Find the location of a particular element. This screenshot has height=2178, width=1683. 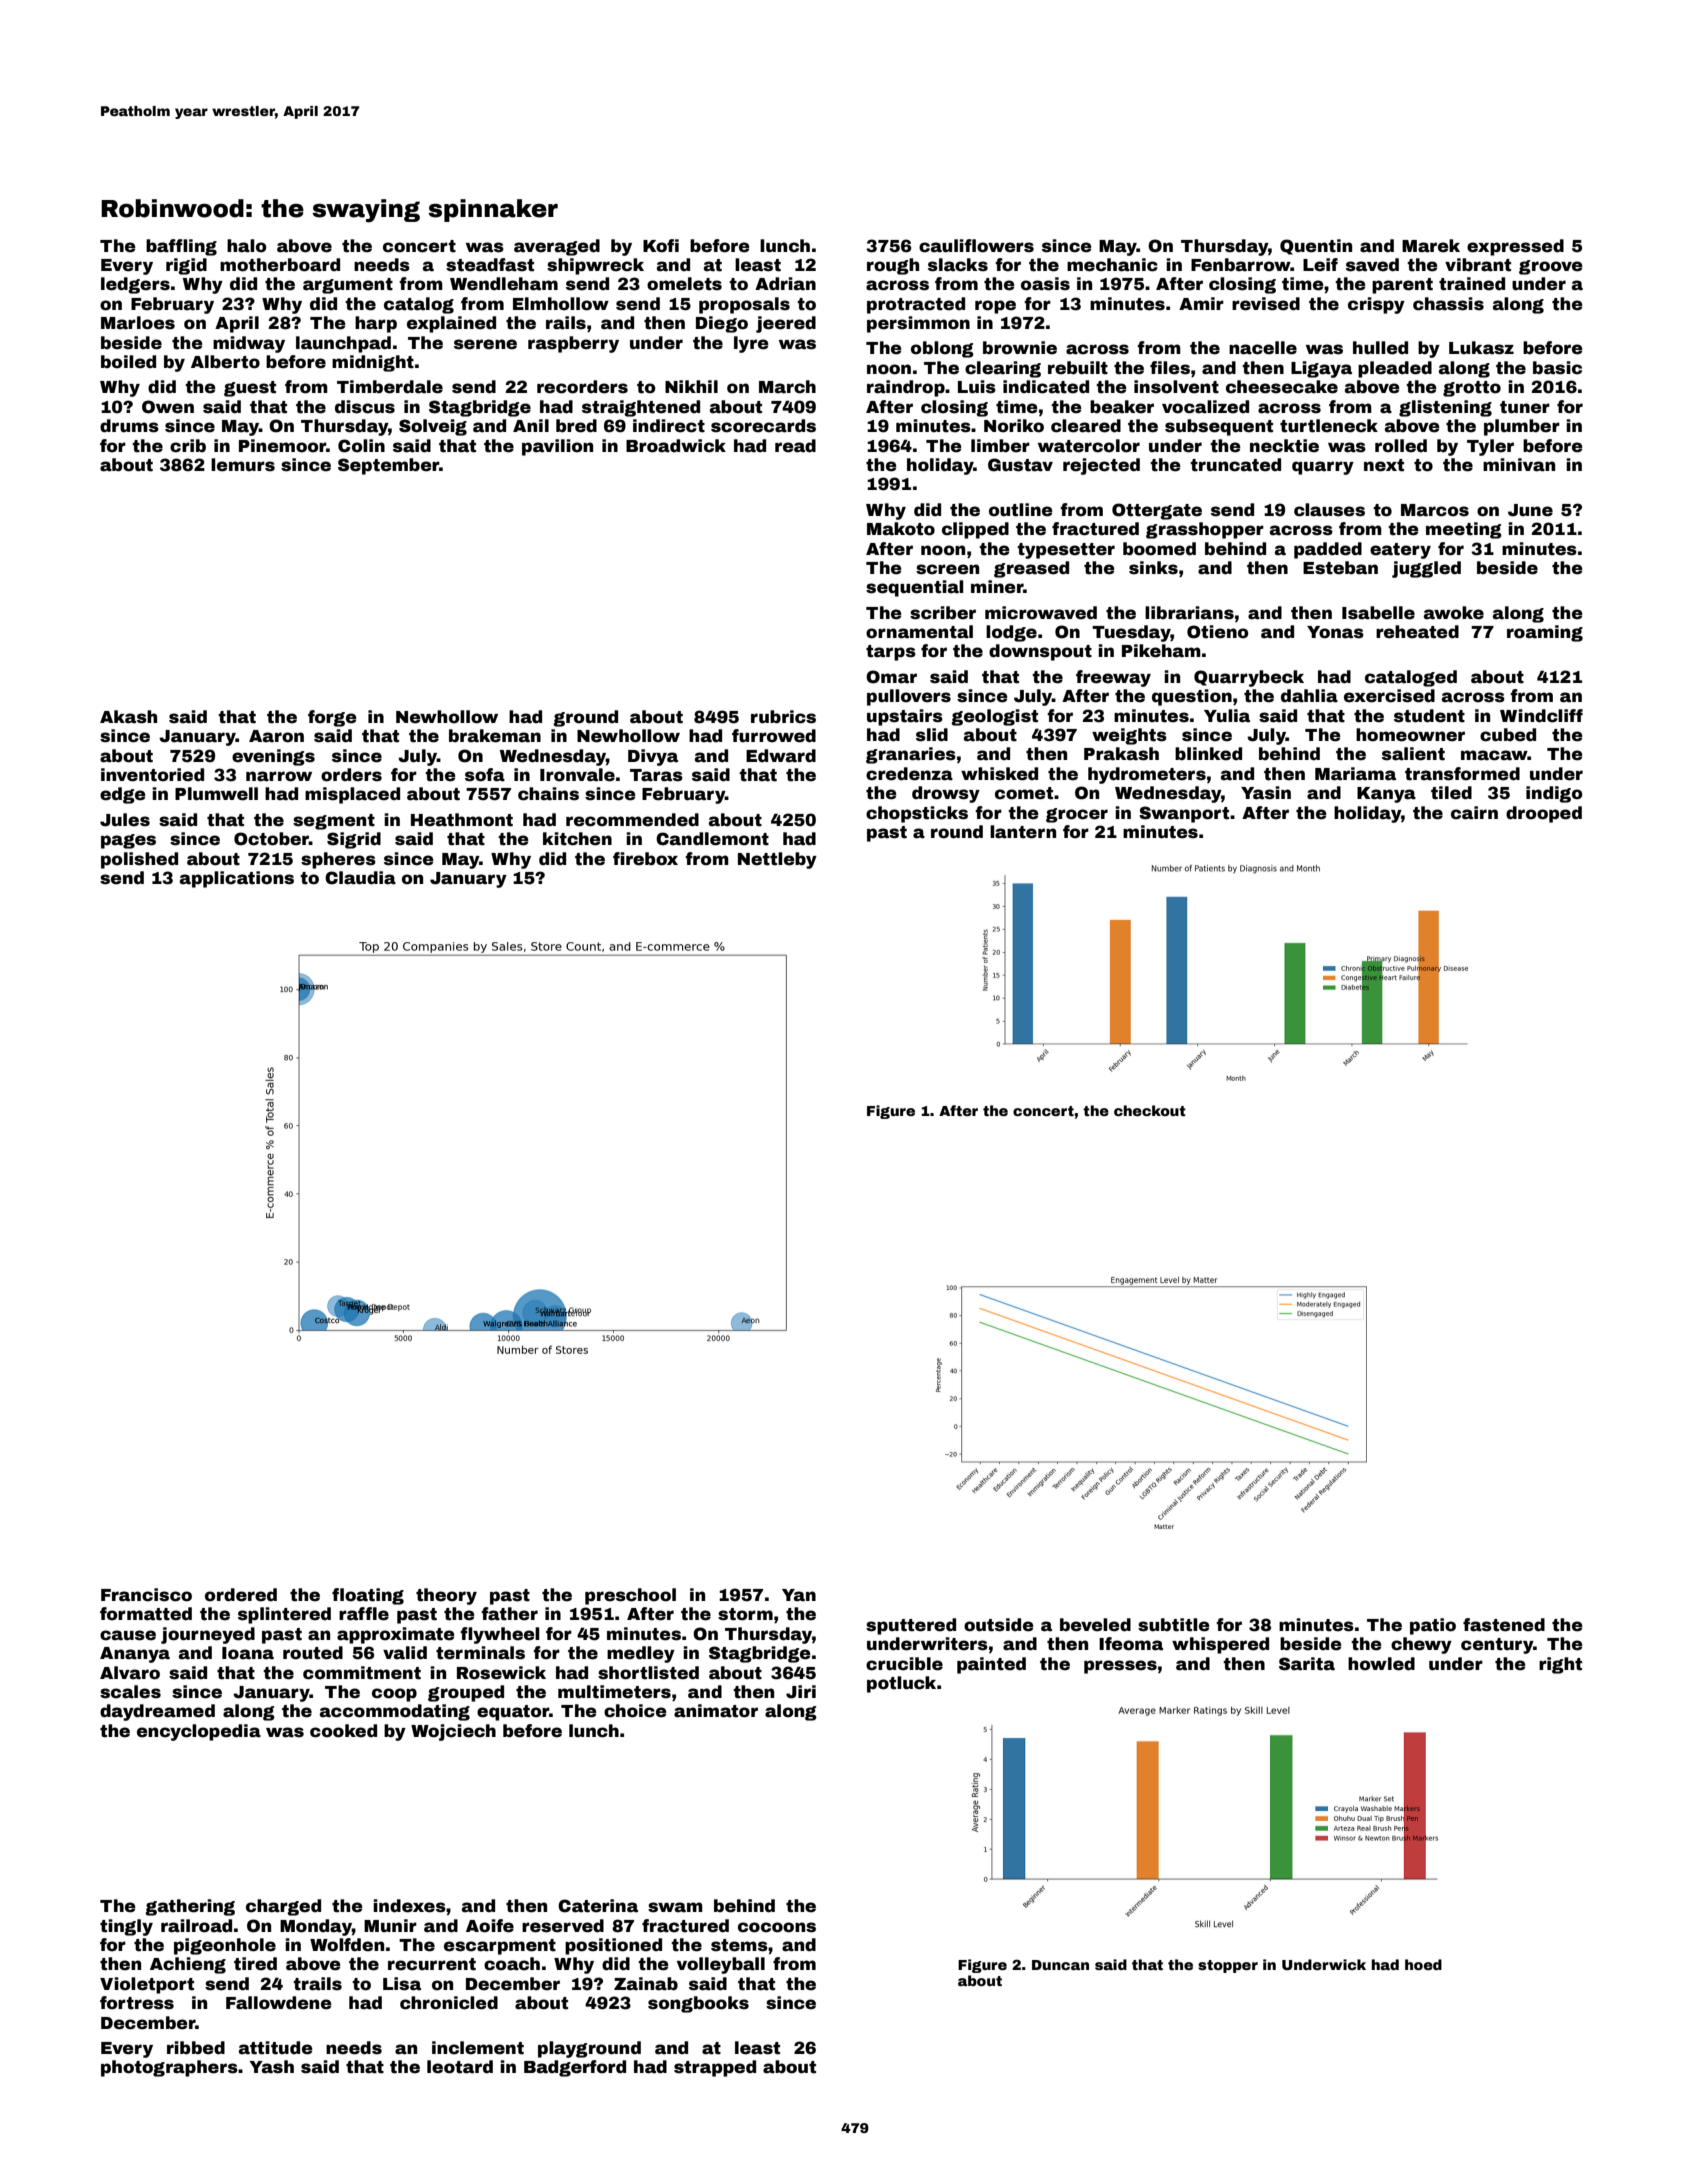

expressed is located at coordinates (1515, 247).
